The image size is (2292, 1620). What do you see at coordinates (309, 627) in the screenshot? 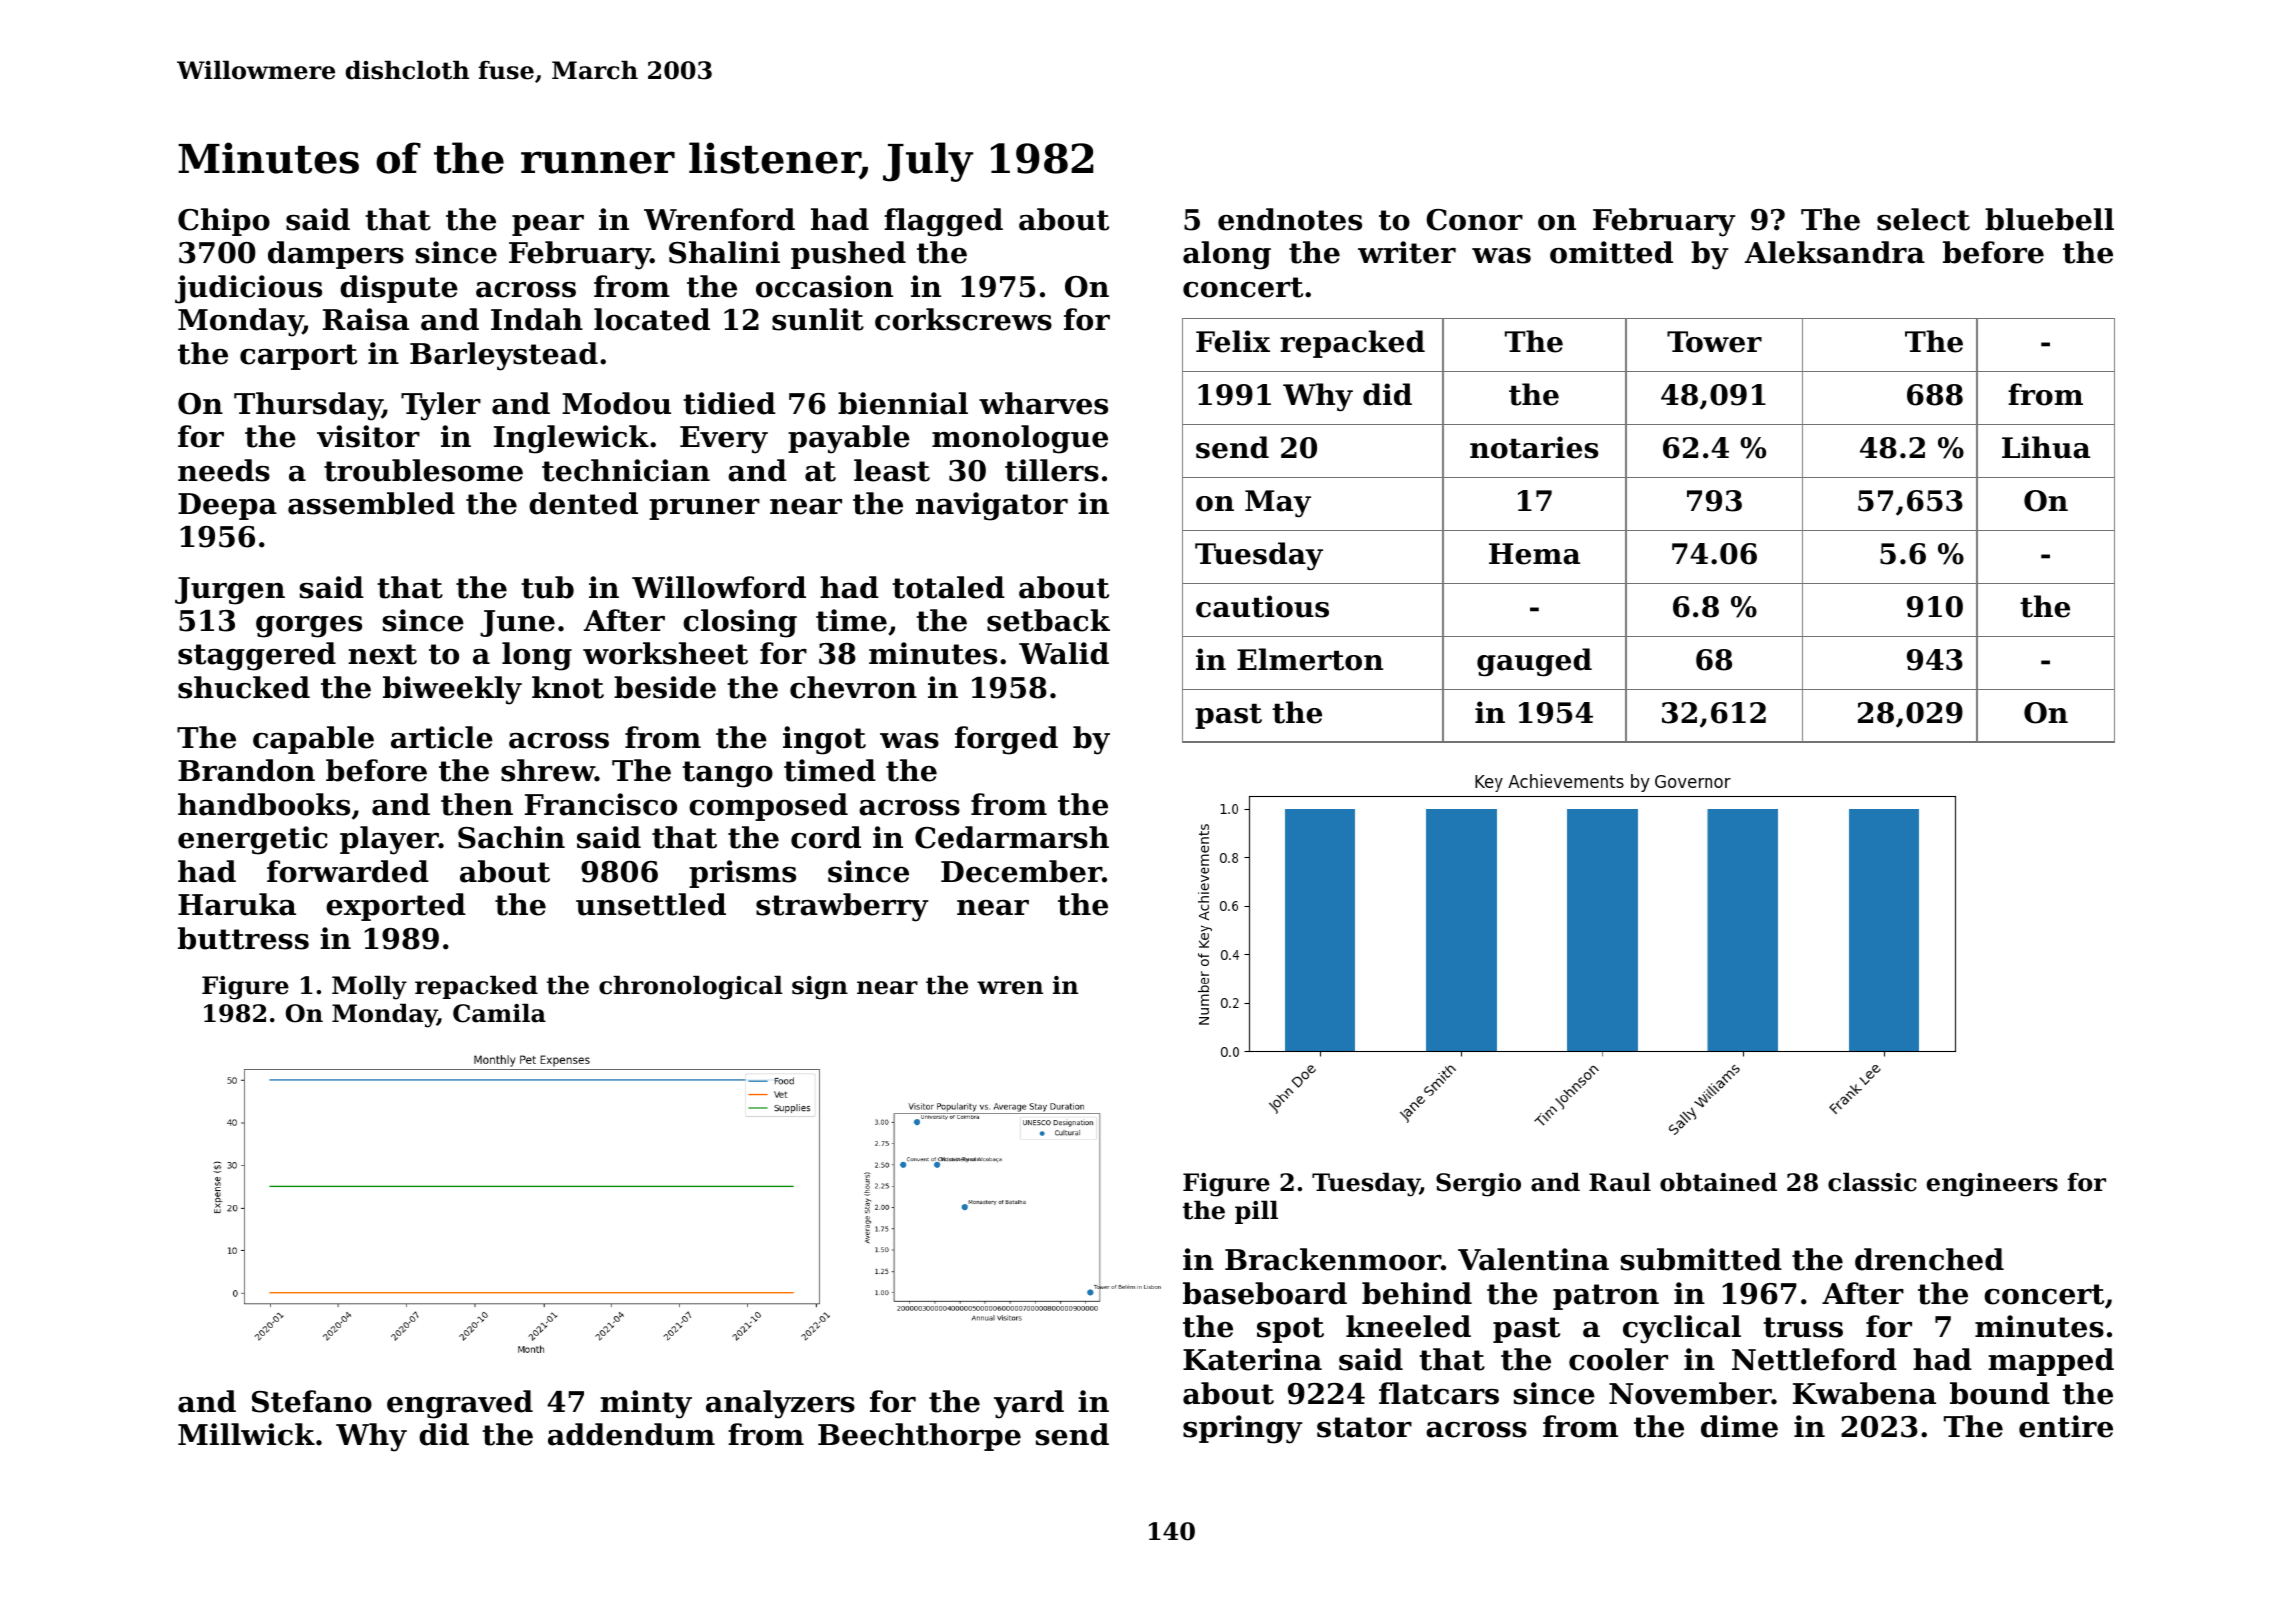
I see `gorges` at bounding box center [309, 627].
